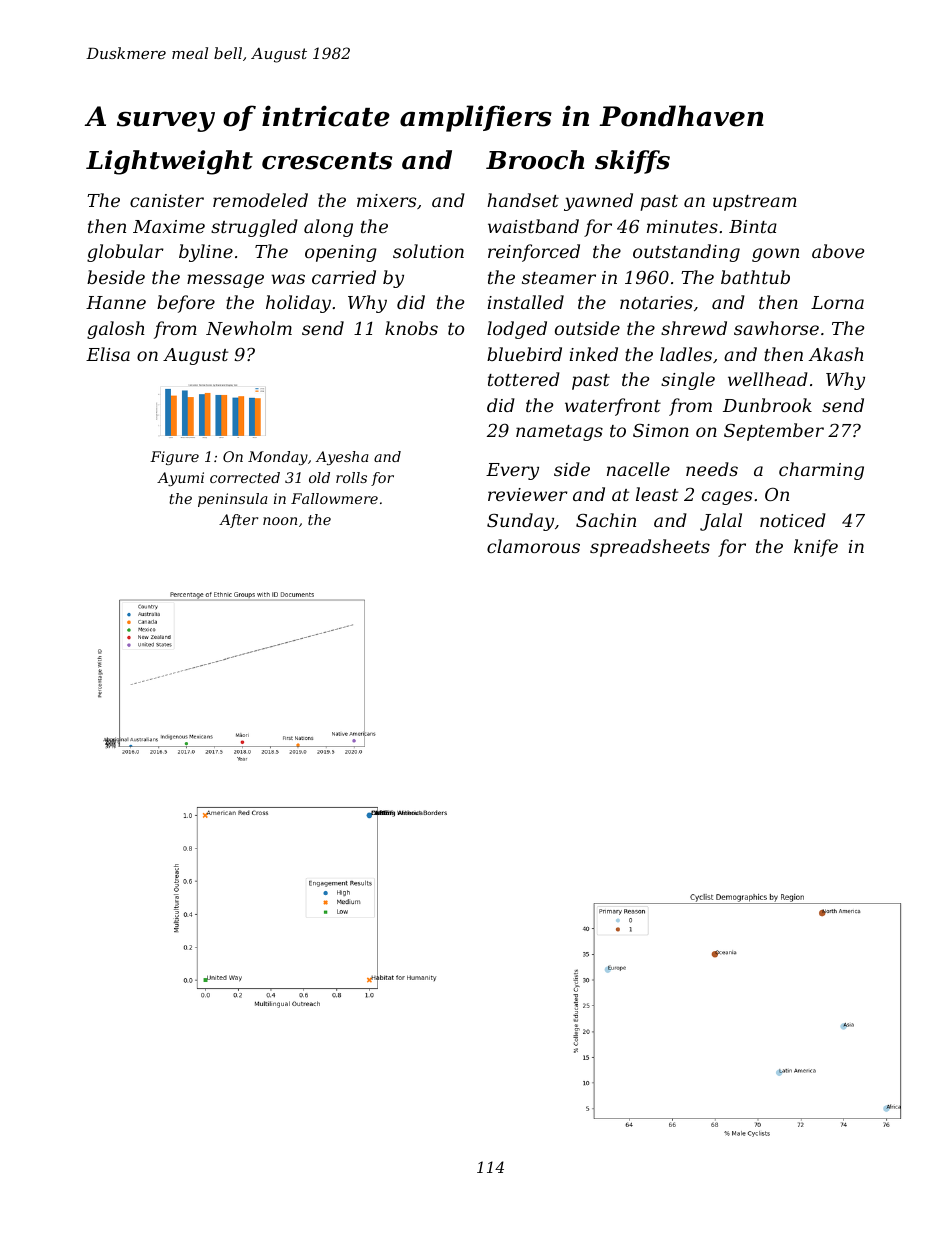  I want to click on skiffs, so click(632, 162).
